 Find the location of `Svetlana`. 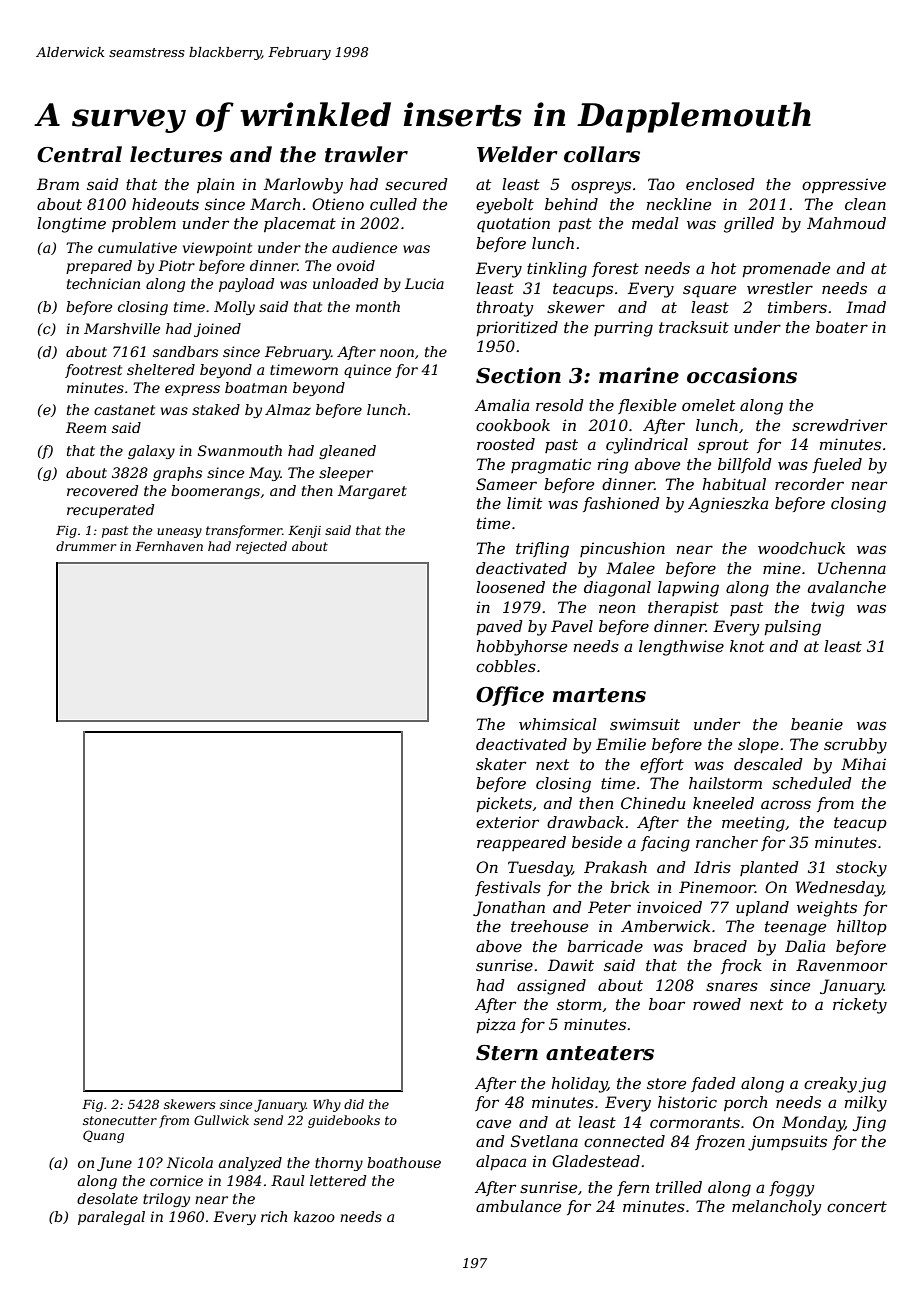

Svetlana is located at coordinates (544, 1141).
